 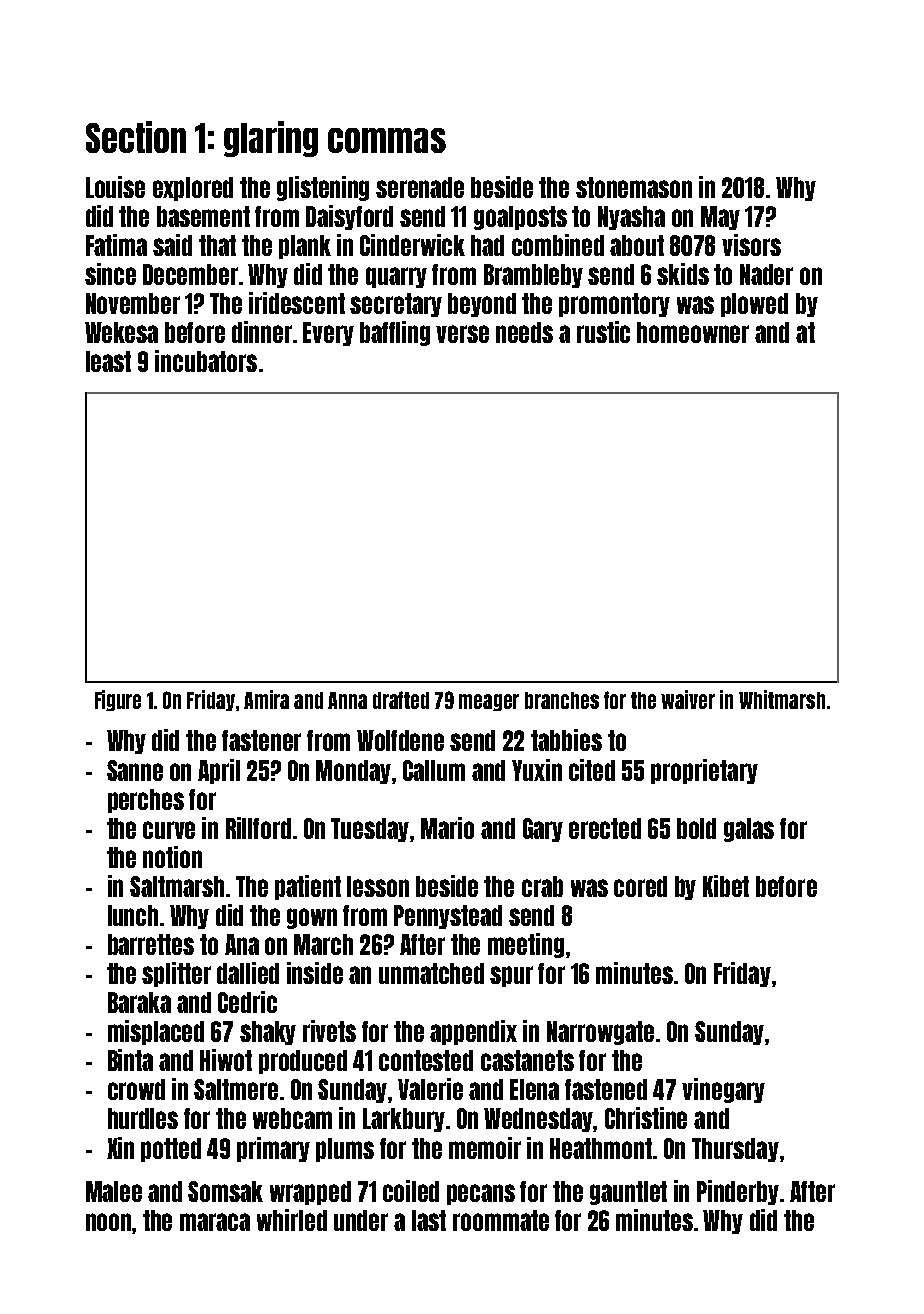 What do you see at coordinates (511, 976) in the screenshot?
I see `spur` at bounding box center [511, 976].
